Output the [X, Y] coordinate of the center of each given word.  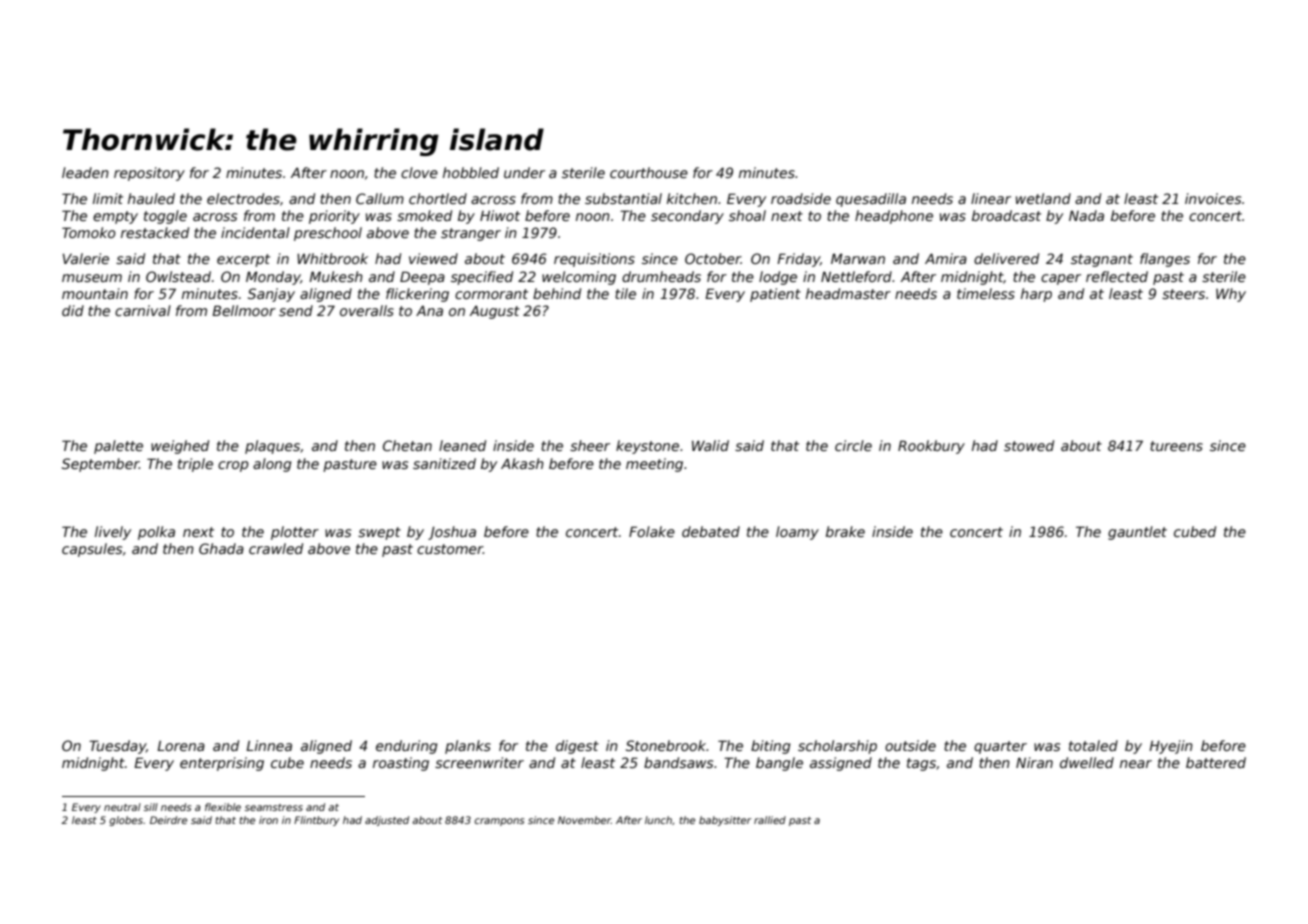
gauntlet [1137, 533]
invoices [1213, 198]
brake [845, 531]
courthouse [649, 172]
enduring [406, 747]
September [100, 465]
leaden [85, 172]
